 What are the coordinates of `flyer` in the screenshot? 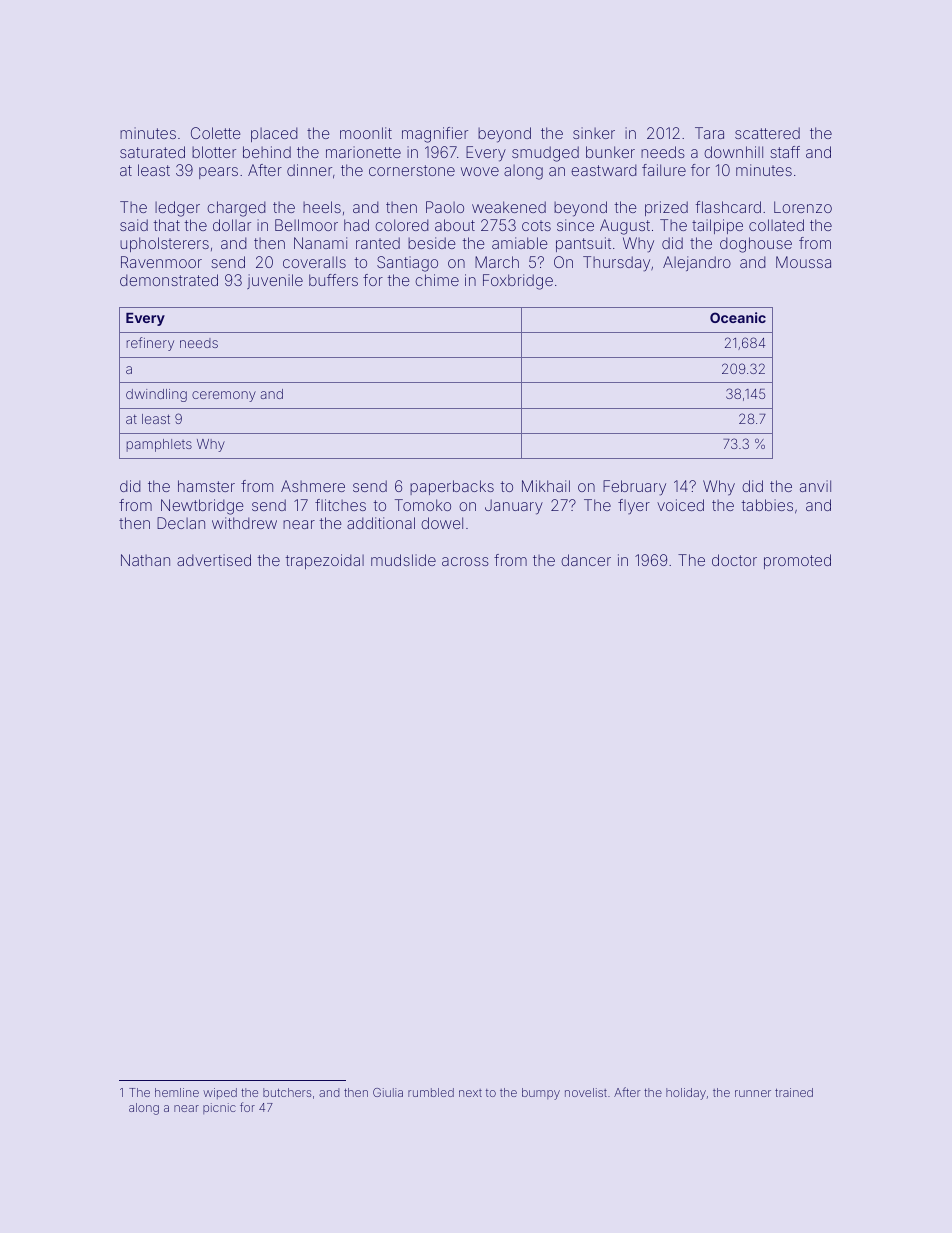 It's located at (634, 506).
